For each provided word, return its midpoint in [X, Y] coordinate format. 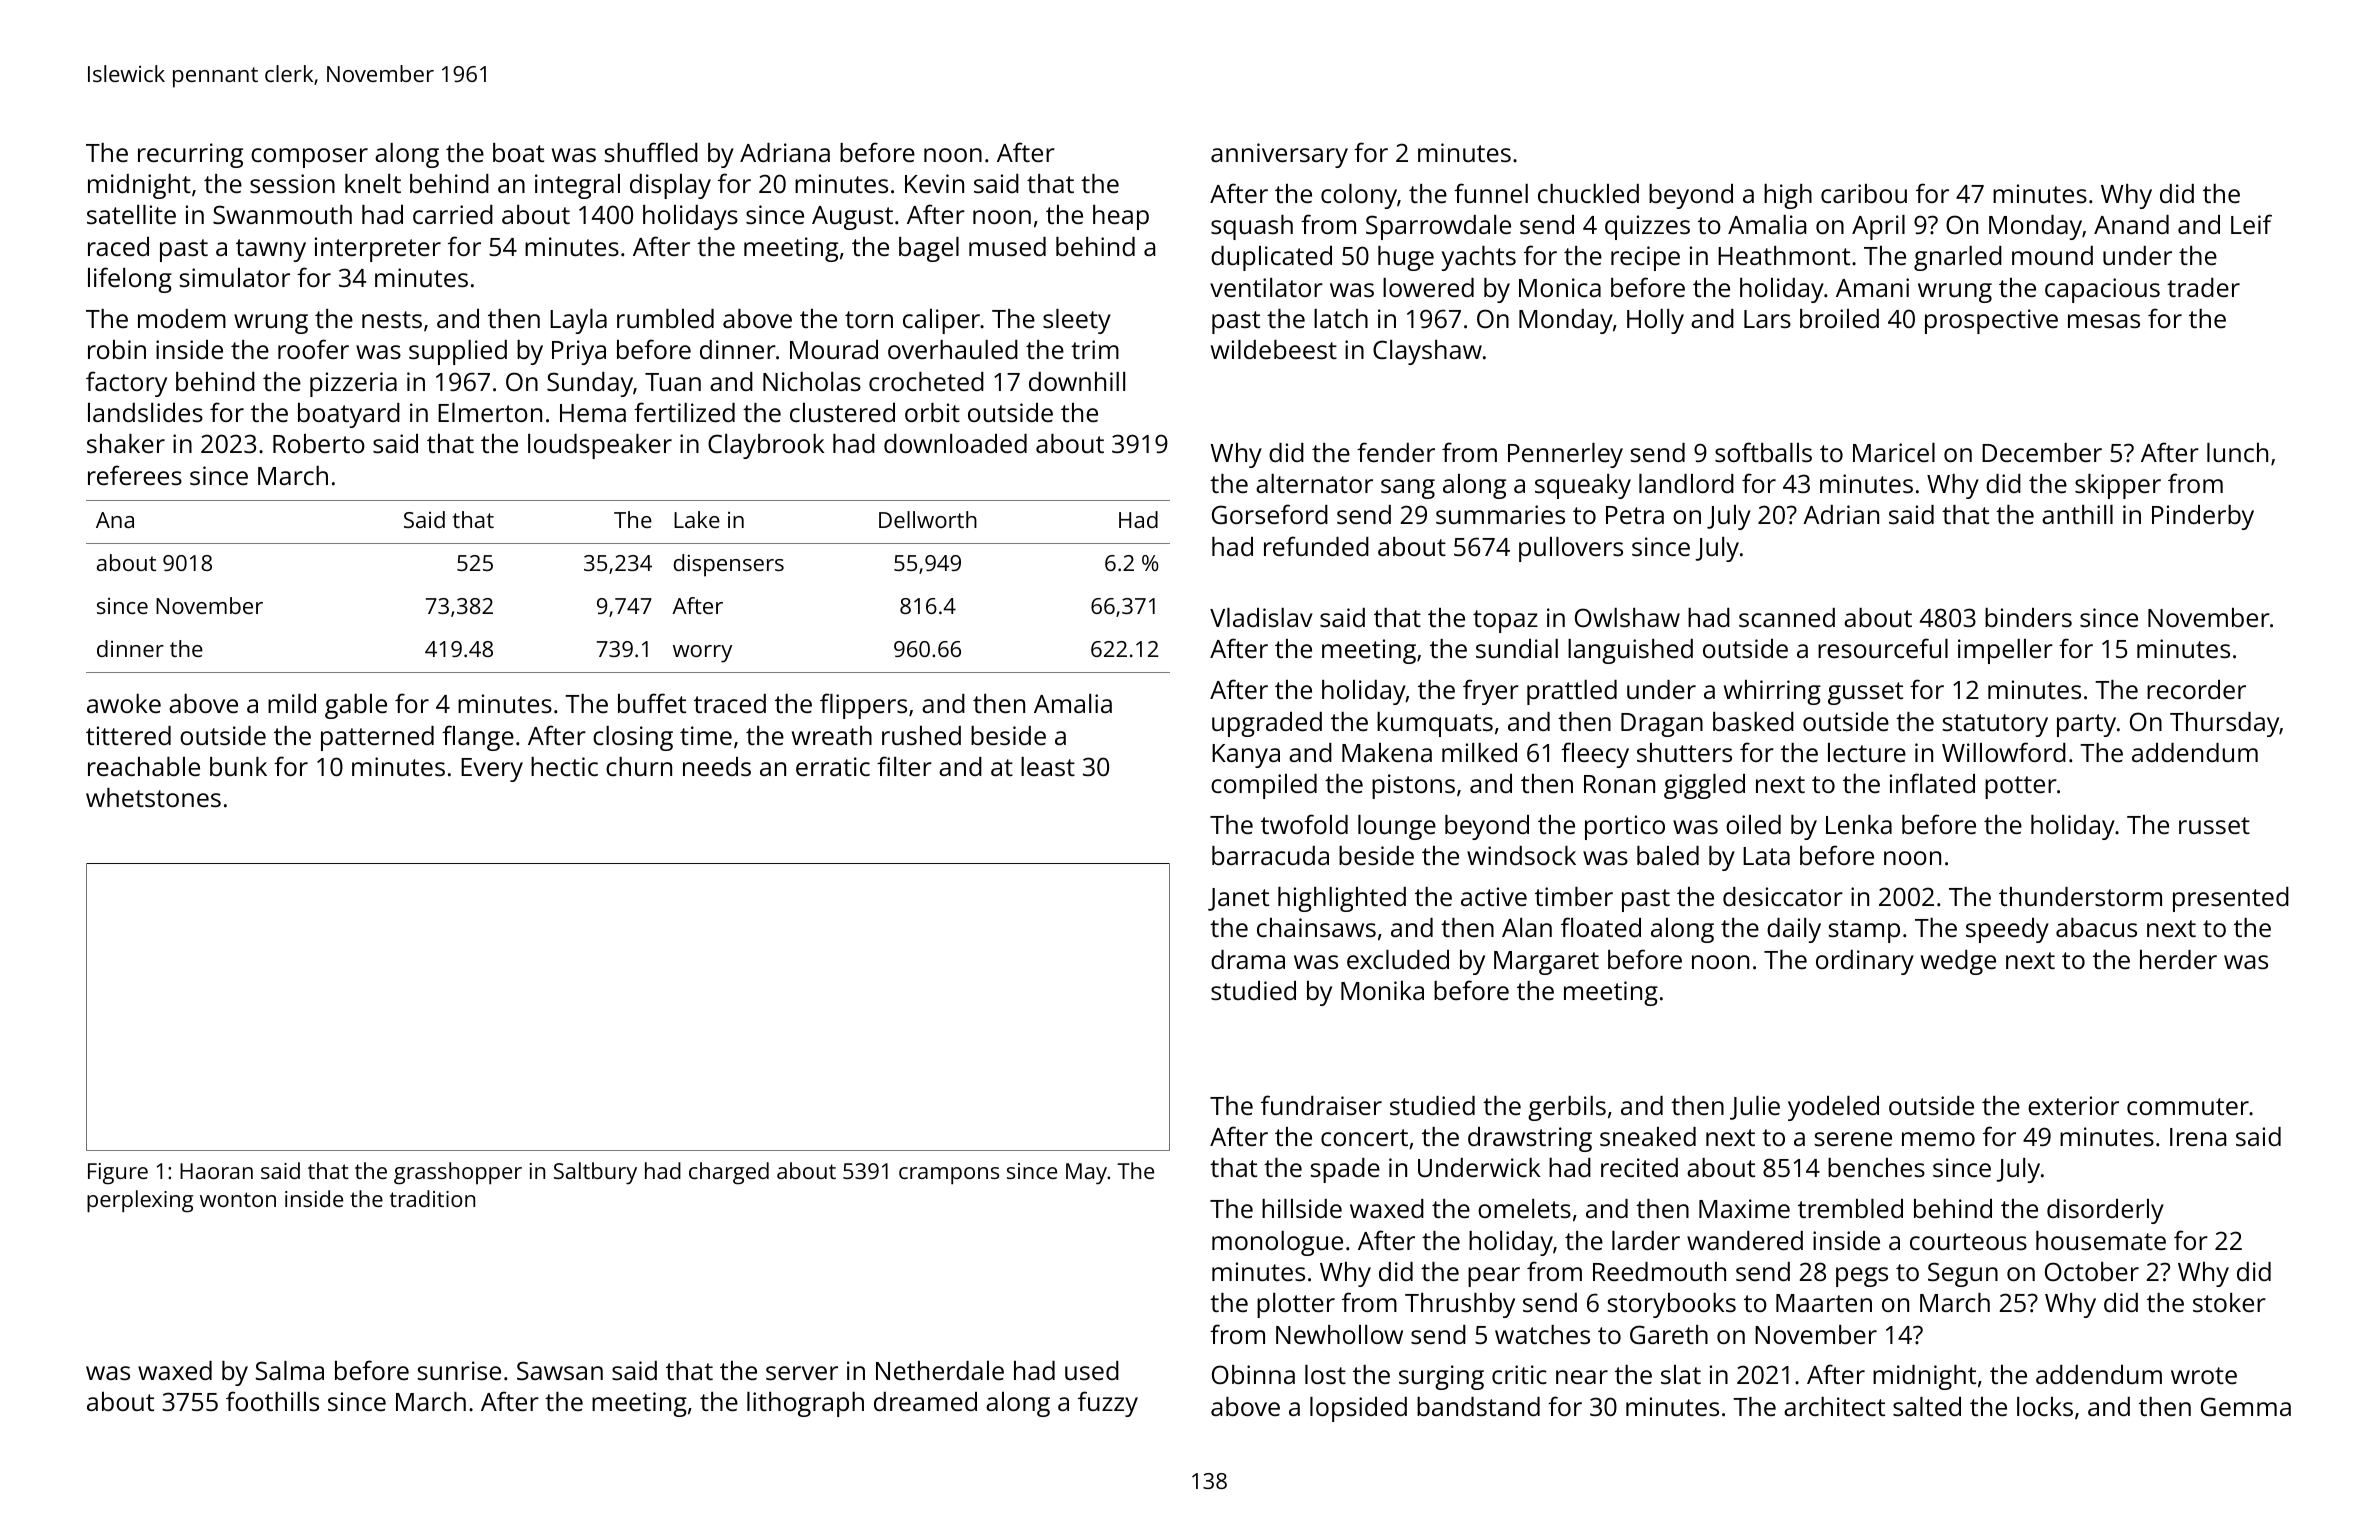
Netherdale [940, 1370]
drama [1248, 959]
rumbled [665, 318]
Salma [290, 1370]
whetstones [153, 797]
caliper [941, 321]
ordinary [1865, 962]
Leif [2251, 224]
